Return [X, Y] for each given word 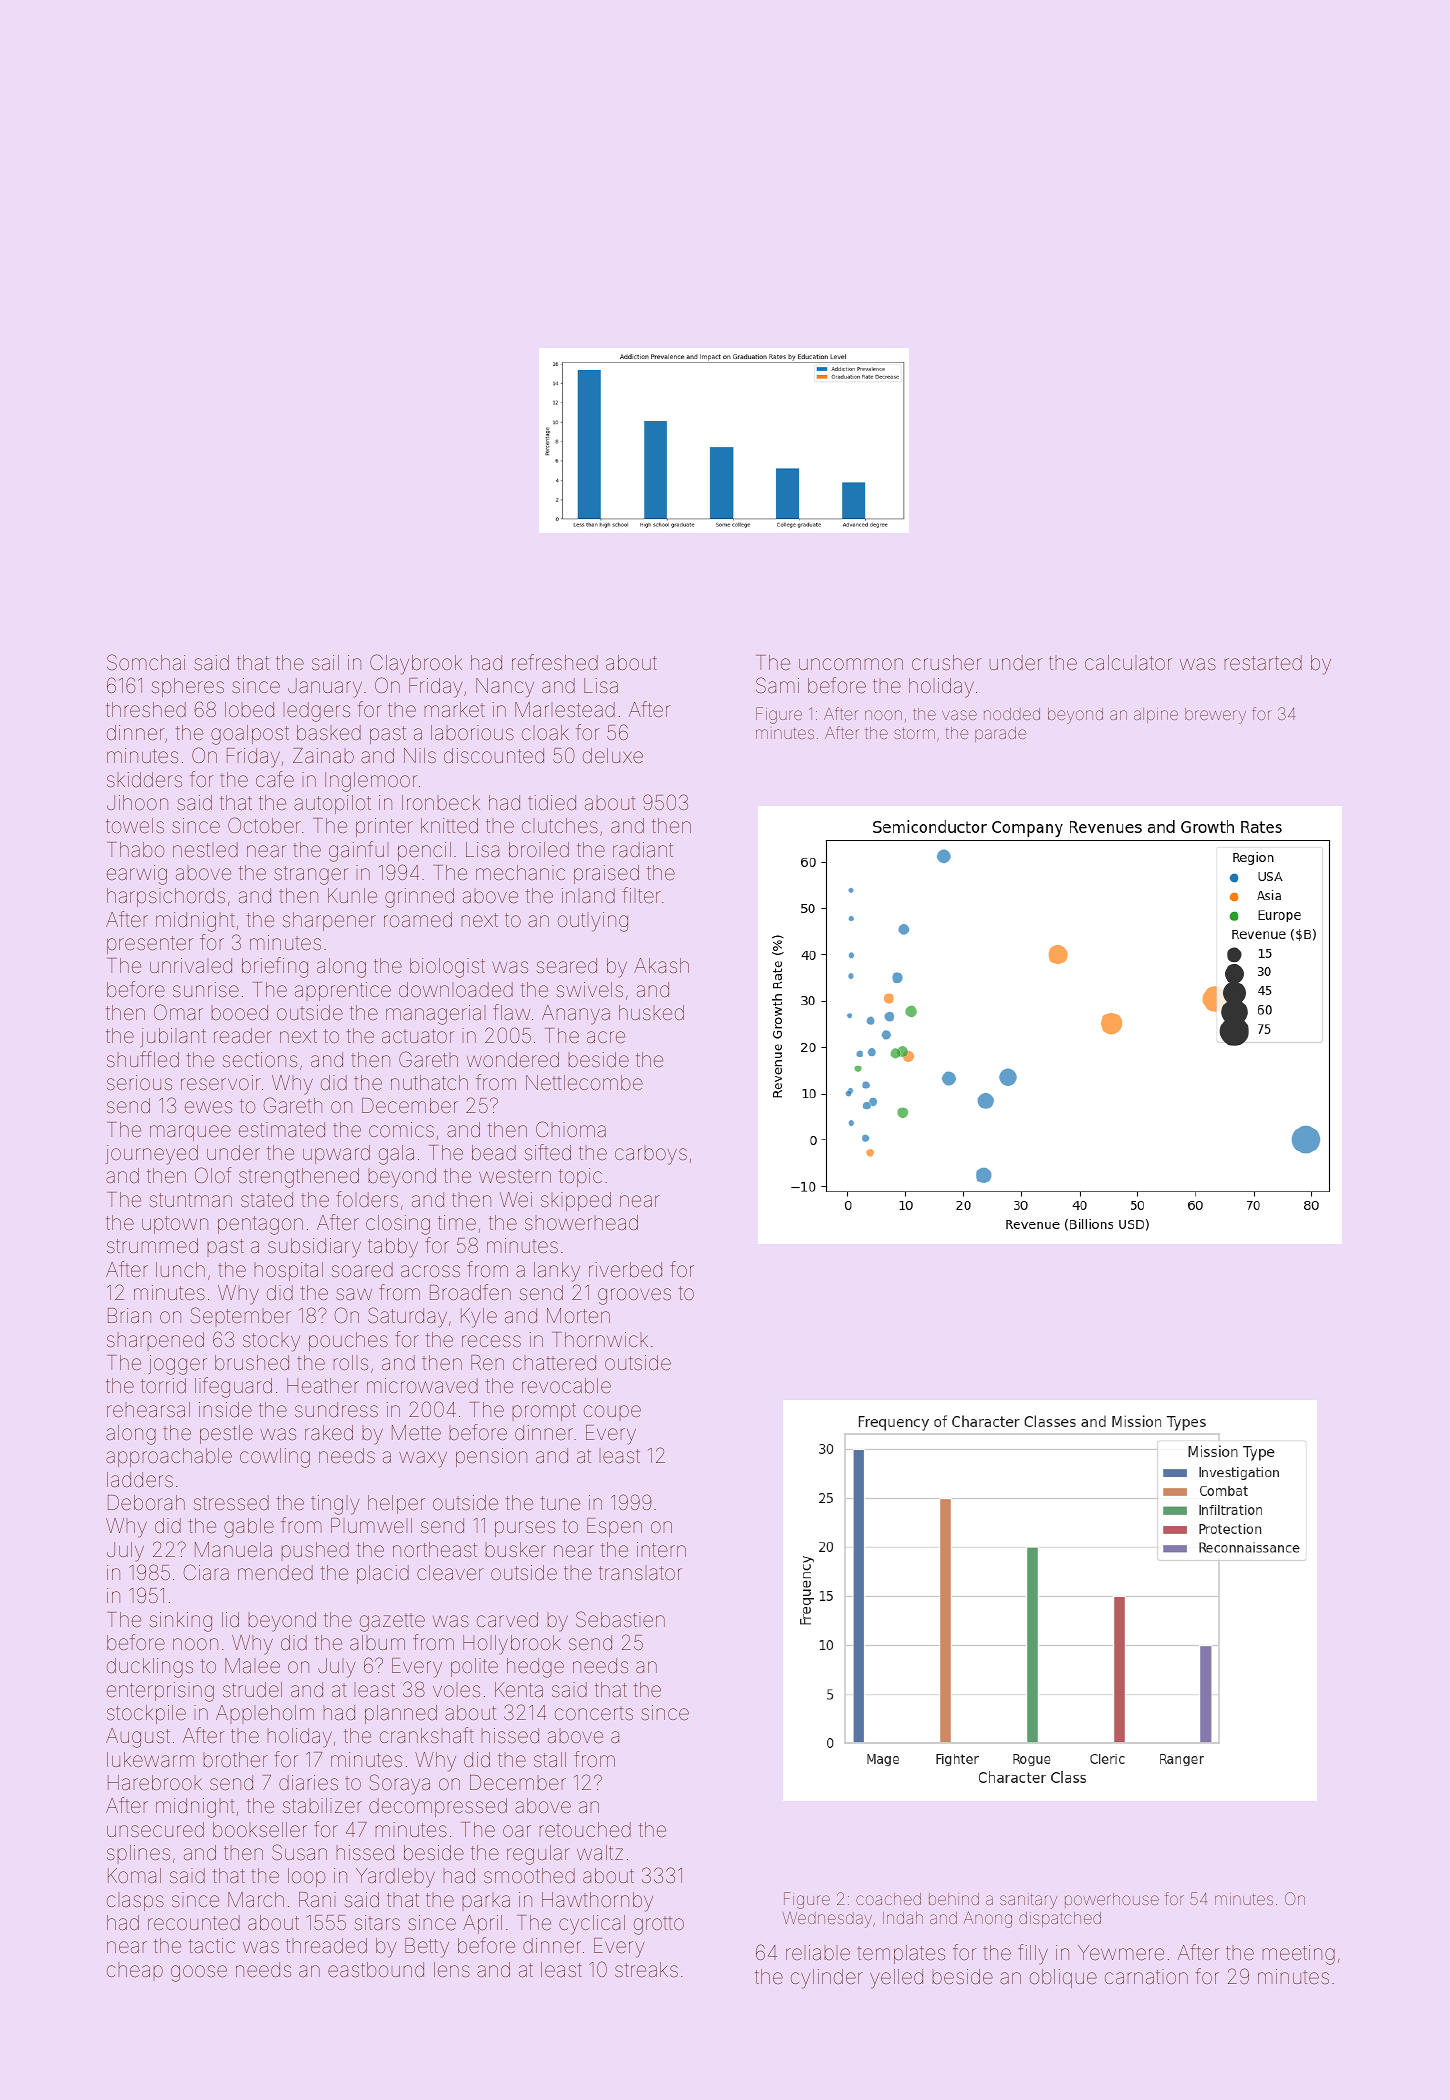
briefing [275, 967]
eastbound [376, 1969]
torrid [163, 1385]
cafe [275, 779]
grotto [659, 1926]
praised [606, 874]
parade [1000, 734]
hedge [535, 1668]
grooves [634, 1296]
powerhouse [1112, 1900]
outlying [593, 922]
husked [651, 1012]
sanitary [1028, 1901]
